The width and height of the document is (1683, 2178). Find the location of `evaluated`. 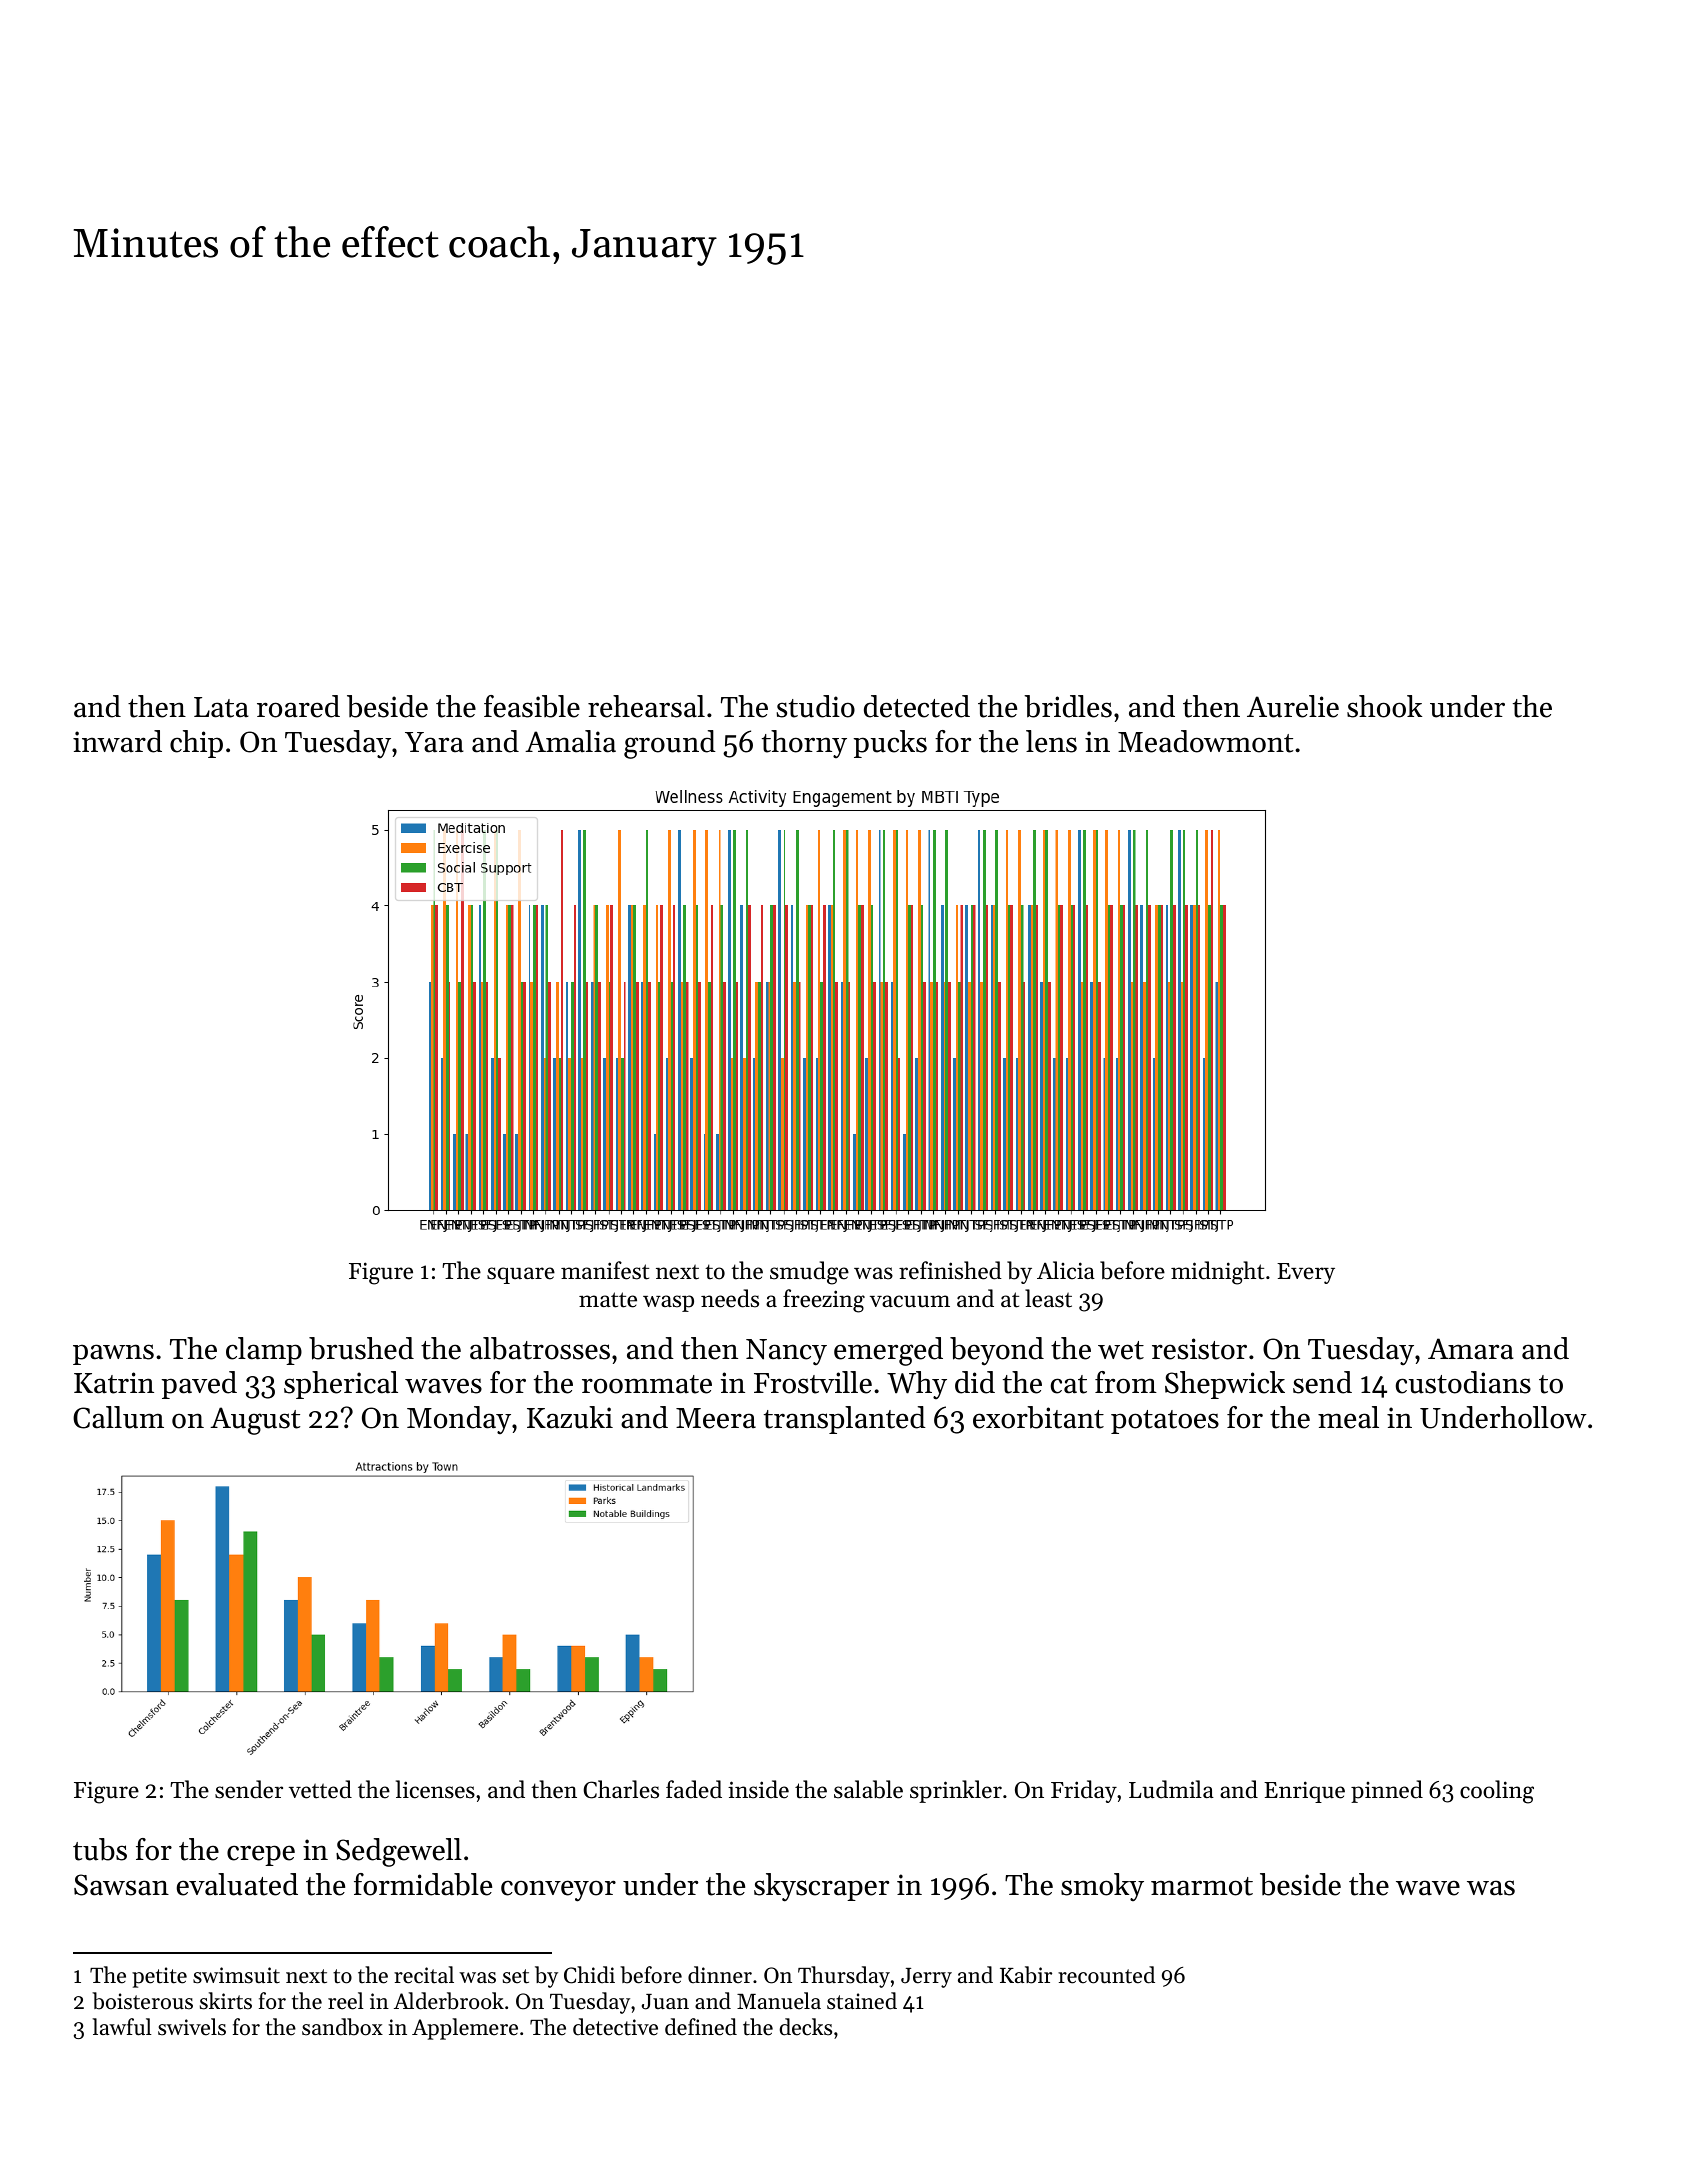

evaluated is located at coordinates (237, 1884).
